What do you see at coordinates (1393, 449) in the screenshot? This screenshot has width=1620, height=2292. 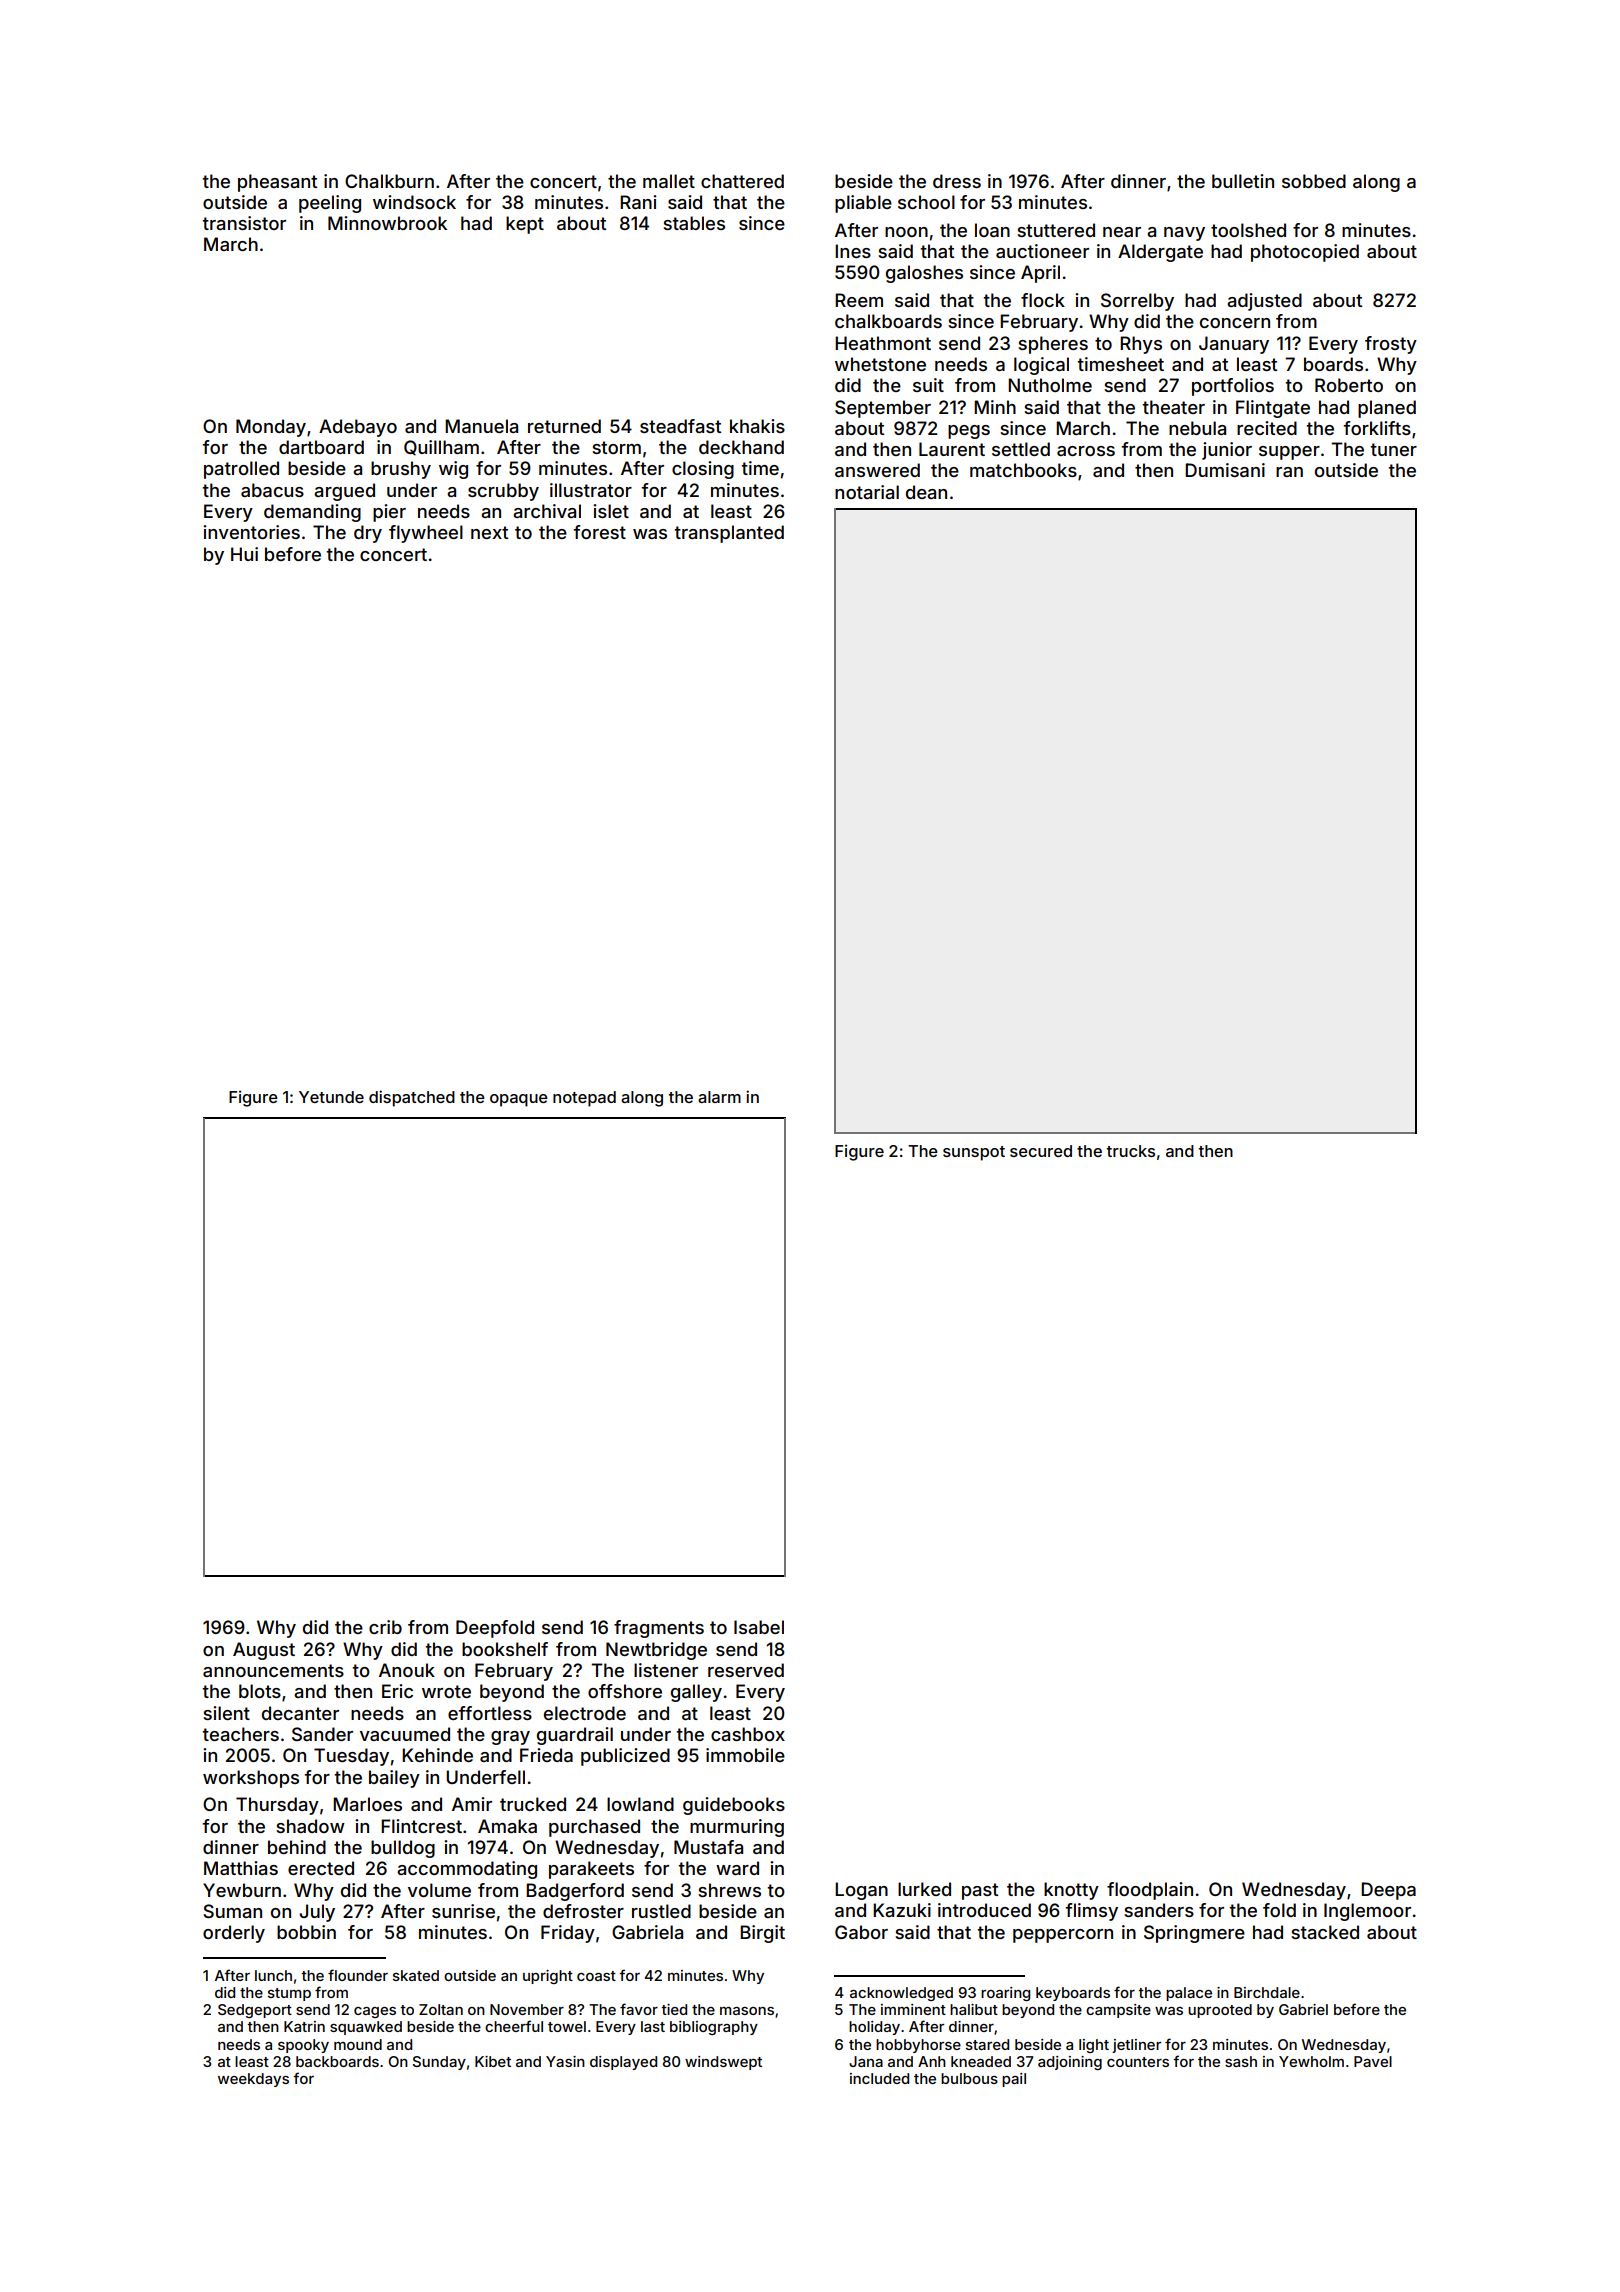 I see `tuner` at bounding box center [1393, 449].
